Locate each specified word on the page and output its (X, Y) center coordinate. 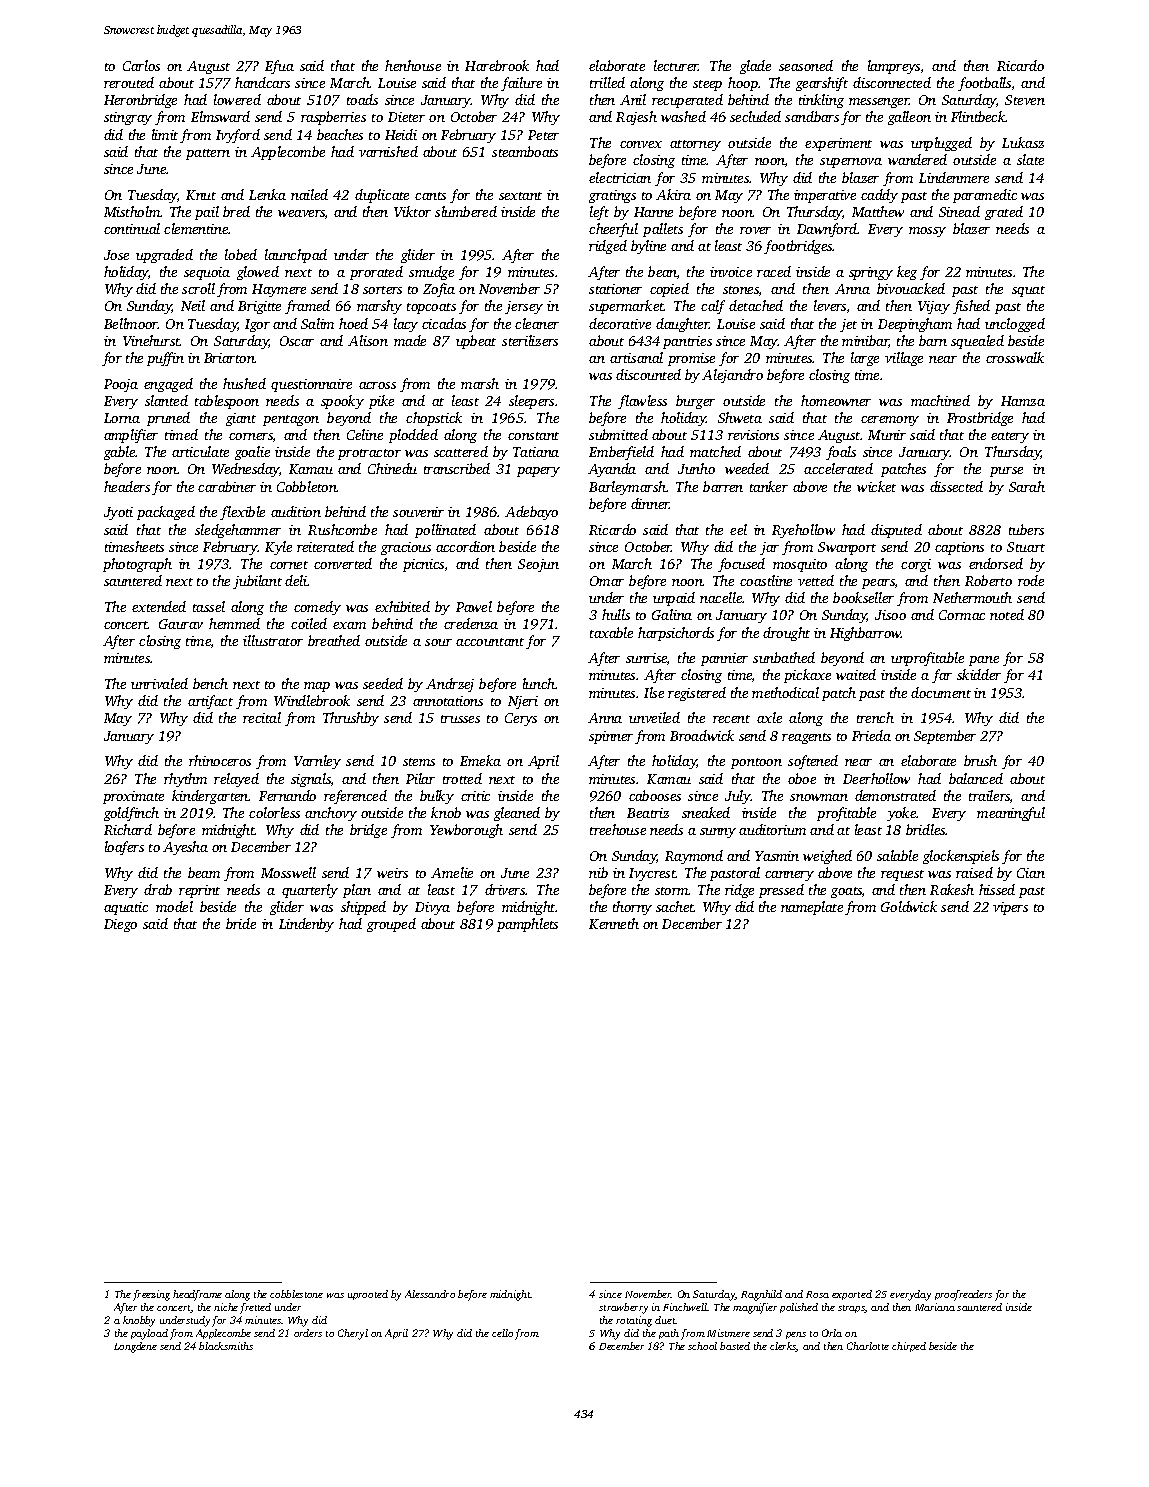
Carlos (141, 65)
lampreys (894, 67)
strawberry (623, 1308)
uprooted (368, 1295)
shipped (363, 908)
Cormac (962, 615)
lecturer (676, 65)
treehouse (618, 829)
